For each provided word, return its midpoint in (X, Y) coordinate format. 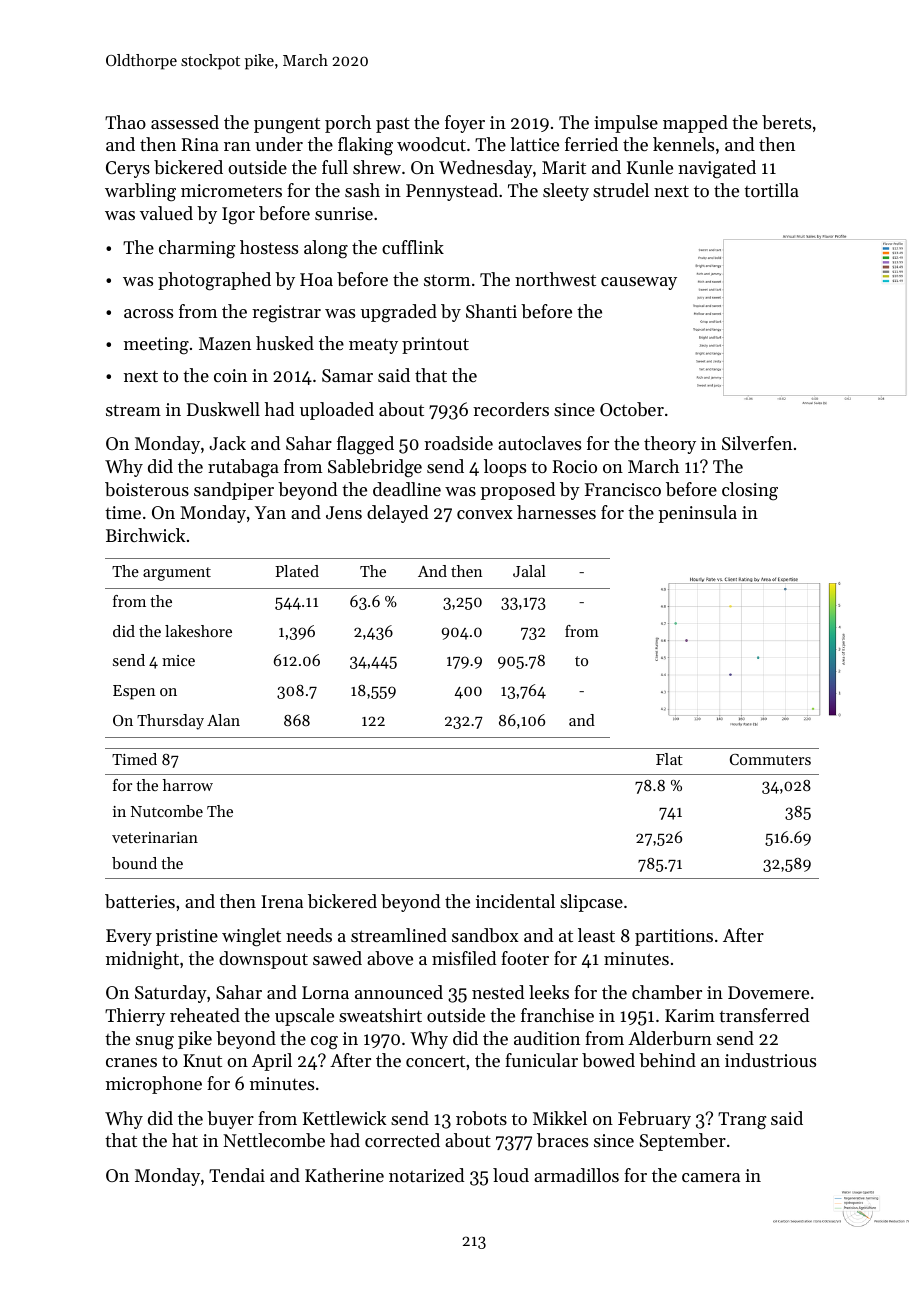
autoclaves (539, 443)
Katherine (344, 1175)
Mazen (225, 343)
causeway (639, 283)
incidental (515, 901)
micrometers (231, 190)
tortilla (771, 190)
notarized (426, 1175)
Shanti (491, 311)
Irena (282, 901)
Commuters (770, 759)
